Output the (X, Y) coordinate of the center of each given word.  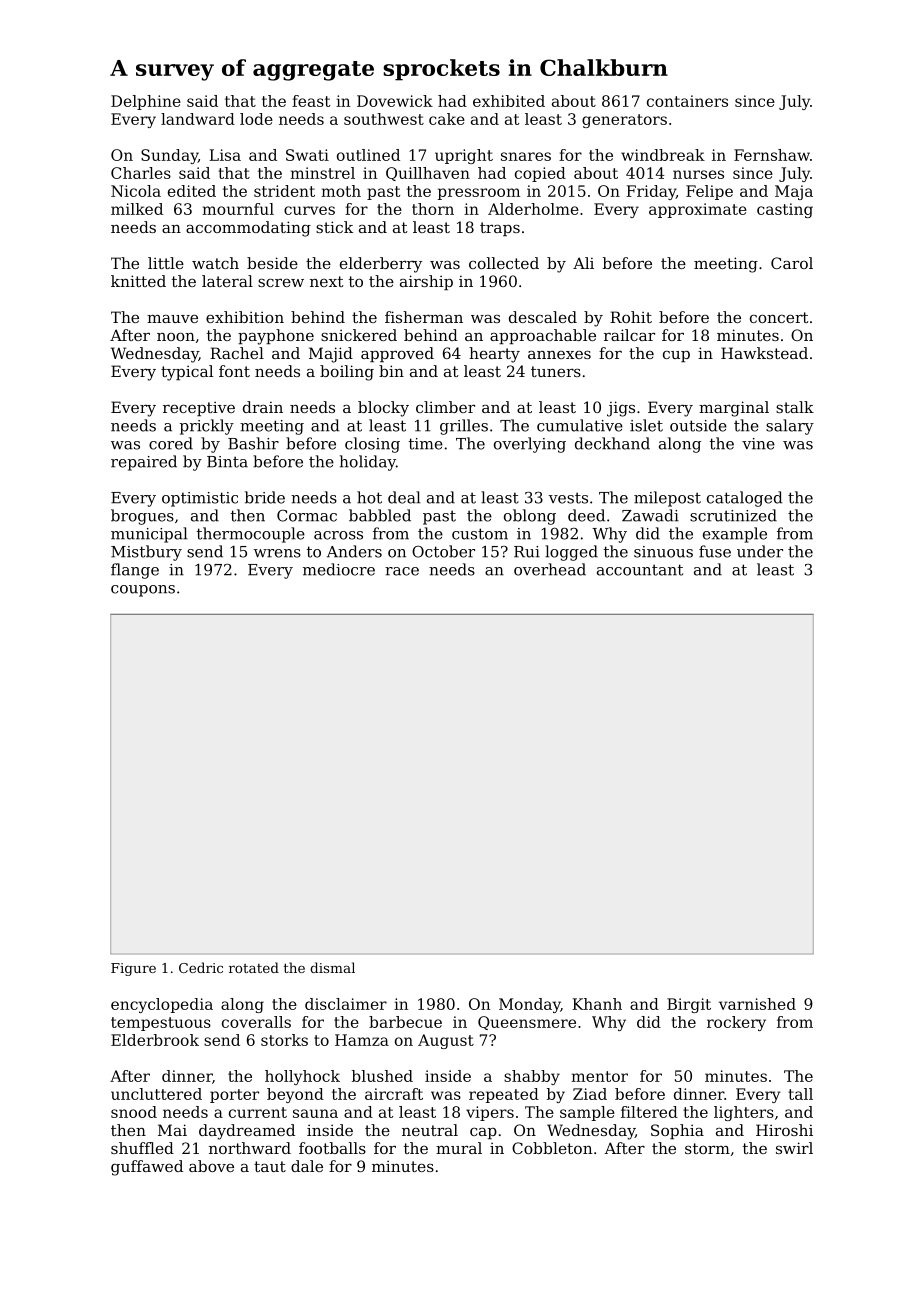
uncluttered (156, 1094)
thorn (433, 209)
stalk (795, 407)
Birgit (689, 1005)
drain (263, 407)
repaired (144, 463)
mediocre (339, 569)
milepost (667, 499)
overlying (530, 445)
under (760, 551)
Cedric (201, 967)
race (402, 571)
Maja (794, 192)
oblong (530, 517)
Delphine (146, 102)
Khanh (597, 1004)
